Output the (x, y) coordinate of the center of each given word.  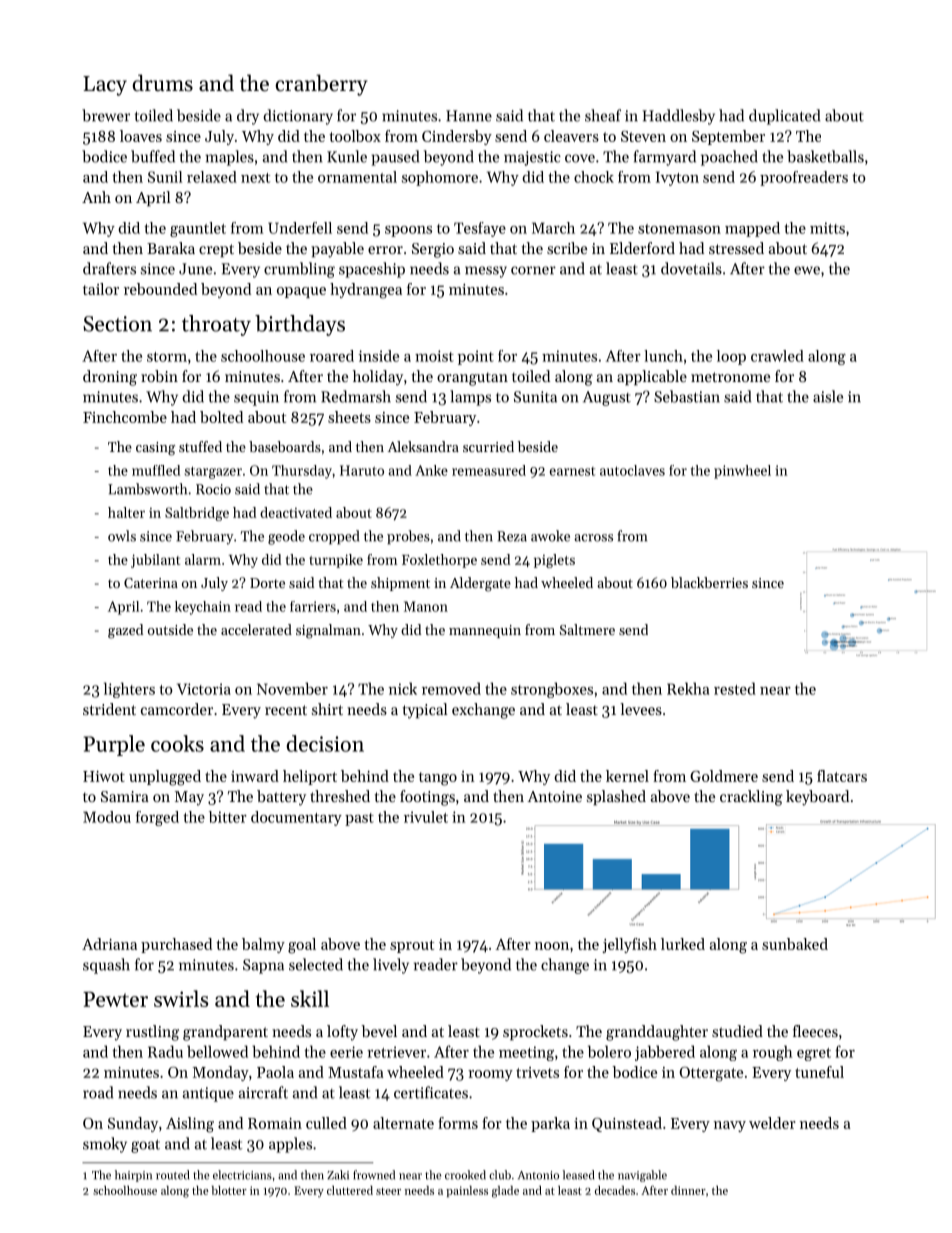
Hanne (469, 116)
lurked (683, 944)
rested (735, 688)
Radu (165, 1051)
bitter (228, 817)
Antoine (554, 796)
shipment (400, 584)
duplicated (784, 117)
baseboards (285, 446)
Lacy (105, 86)
